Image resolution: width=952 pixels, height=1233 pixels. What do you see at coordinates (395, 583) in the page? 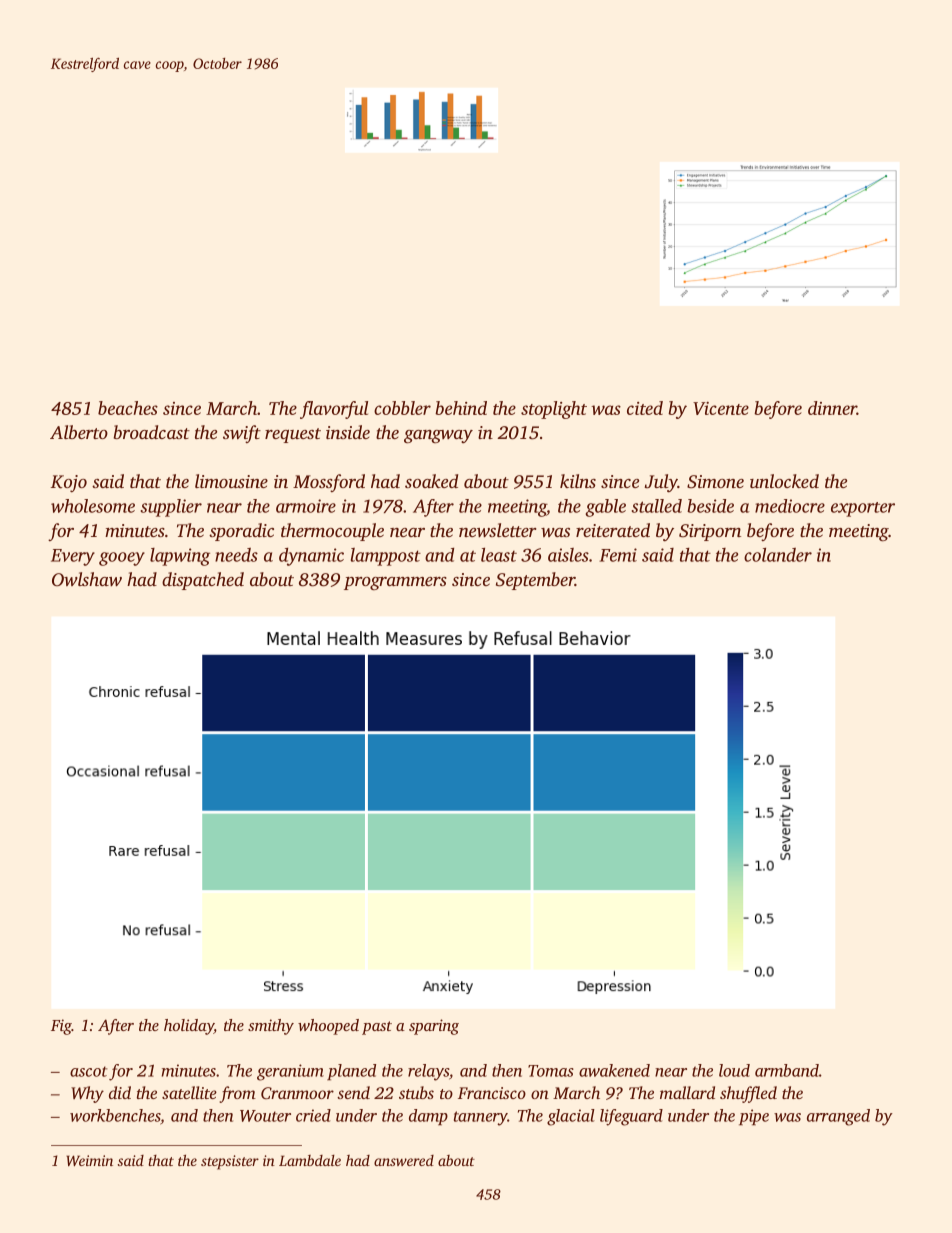
I see `programmers` at bounding box center [395, 583].
